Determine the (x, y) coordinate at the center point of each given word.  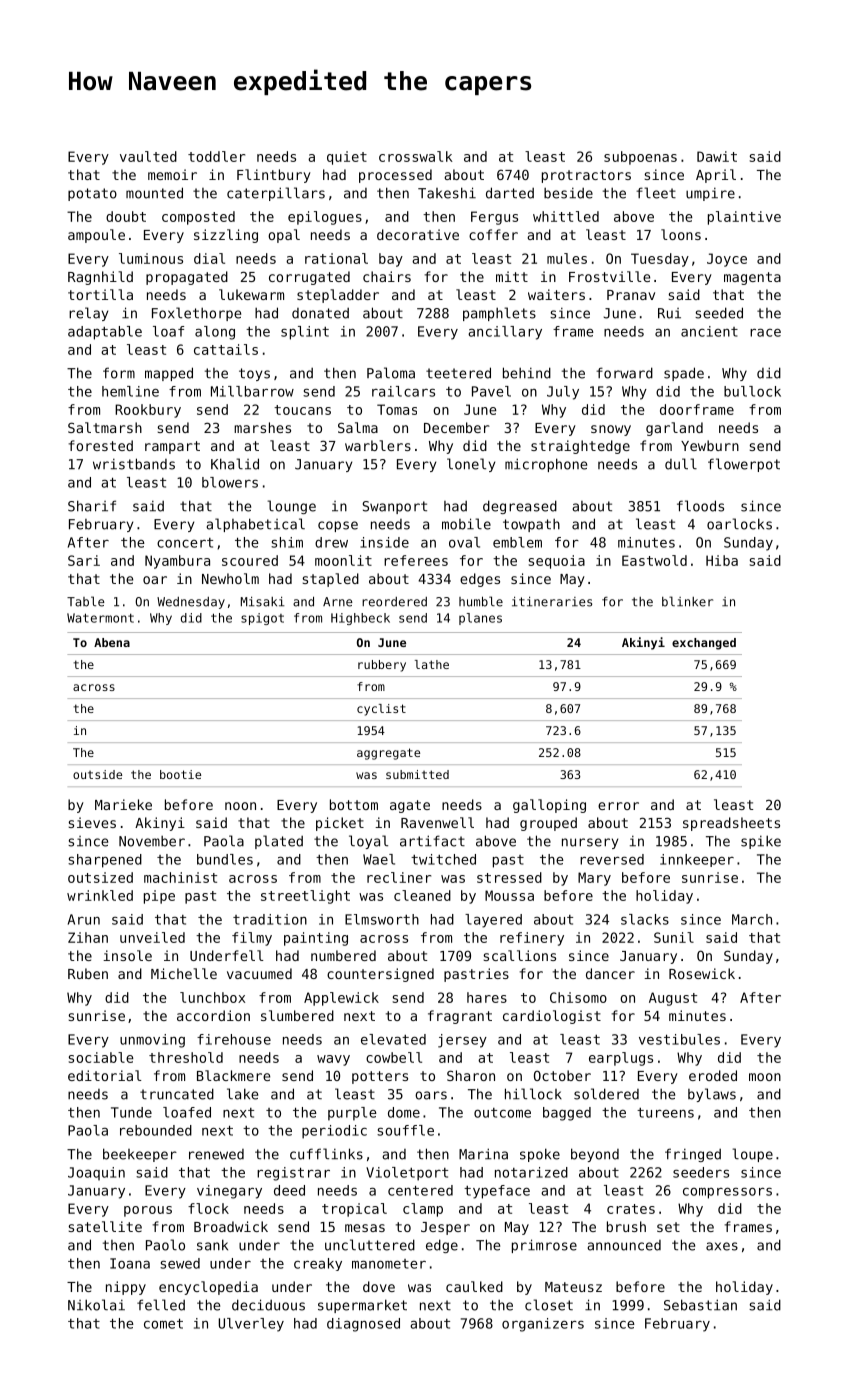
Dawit (717, 156)
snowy (611, 430)
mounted (154, 193)
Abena (112, 642)
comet (163, 1323)
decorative (418, 234)
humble (481, 601)
